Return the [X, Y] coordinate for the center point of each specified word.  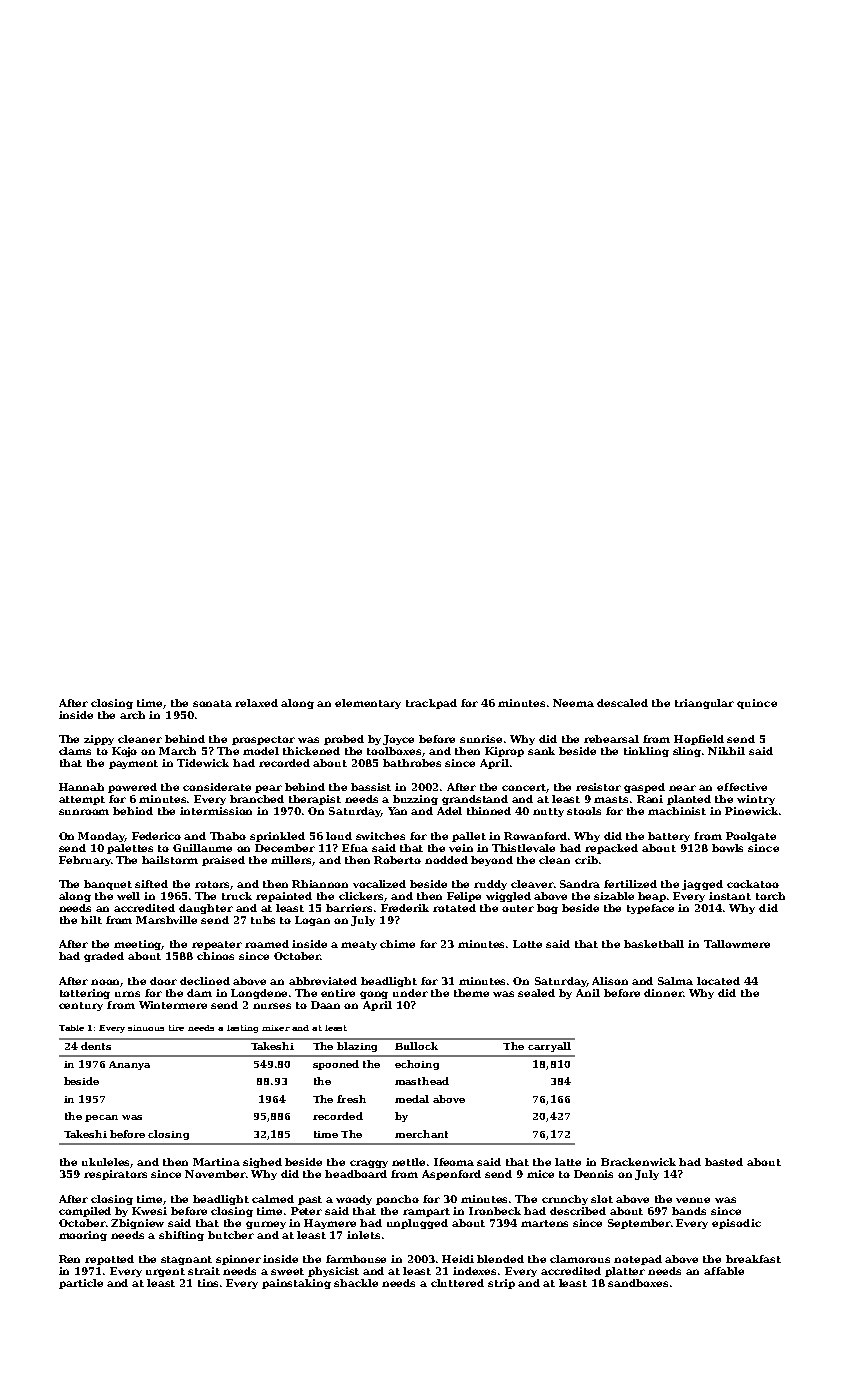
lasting [242, 1029]
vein [461, 848]
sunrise [481, 739]
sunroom [84, 812]
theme [471, 993]
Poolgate [751, 837]
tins [208, 1283]
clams [75, 751]
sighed [262, 1163]
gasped [644, 788]
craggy [369, 1164]
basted [724, 1162]
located [718, 981]
